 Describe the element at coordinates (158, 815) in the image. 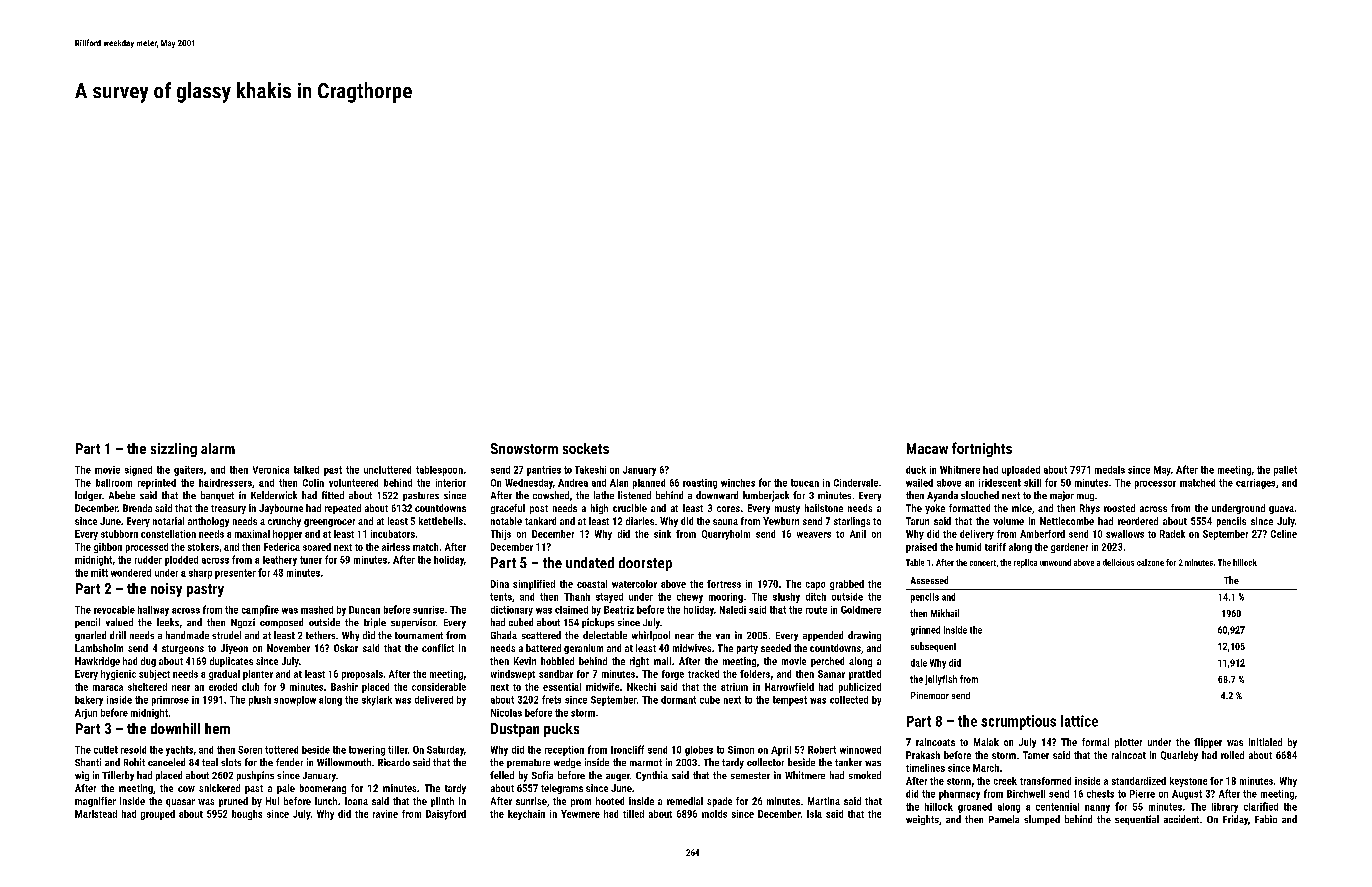

I see `grouped` at that location.
